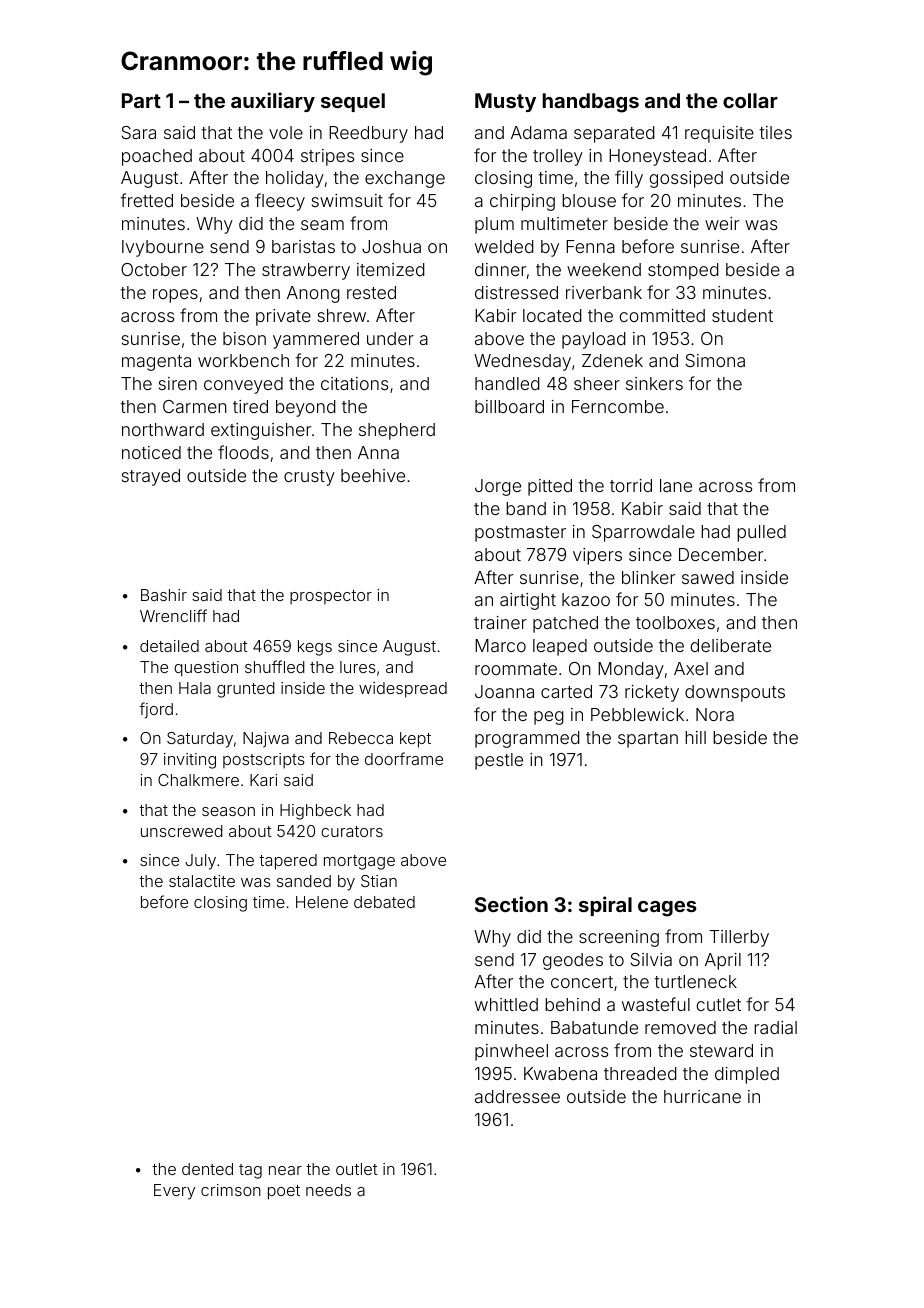 This screenshot has height=1308, width=924. What do you see at coordinates (750, 100) in the screenshot?
I see `collar` at bounding box center [750, 100].
